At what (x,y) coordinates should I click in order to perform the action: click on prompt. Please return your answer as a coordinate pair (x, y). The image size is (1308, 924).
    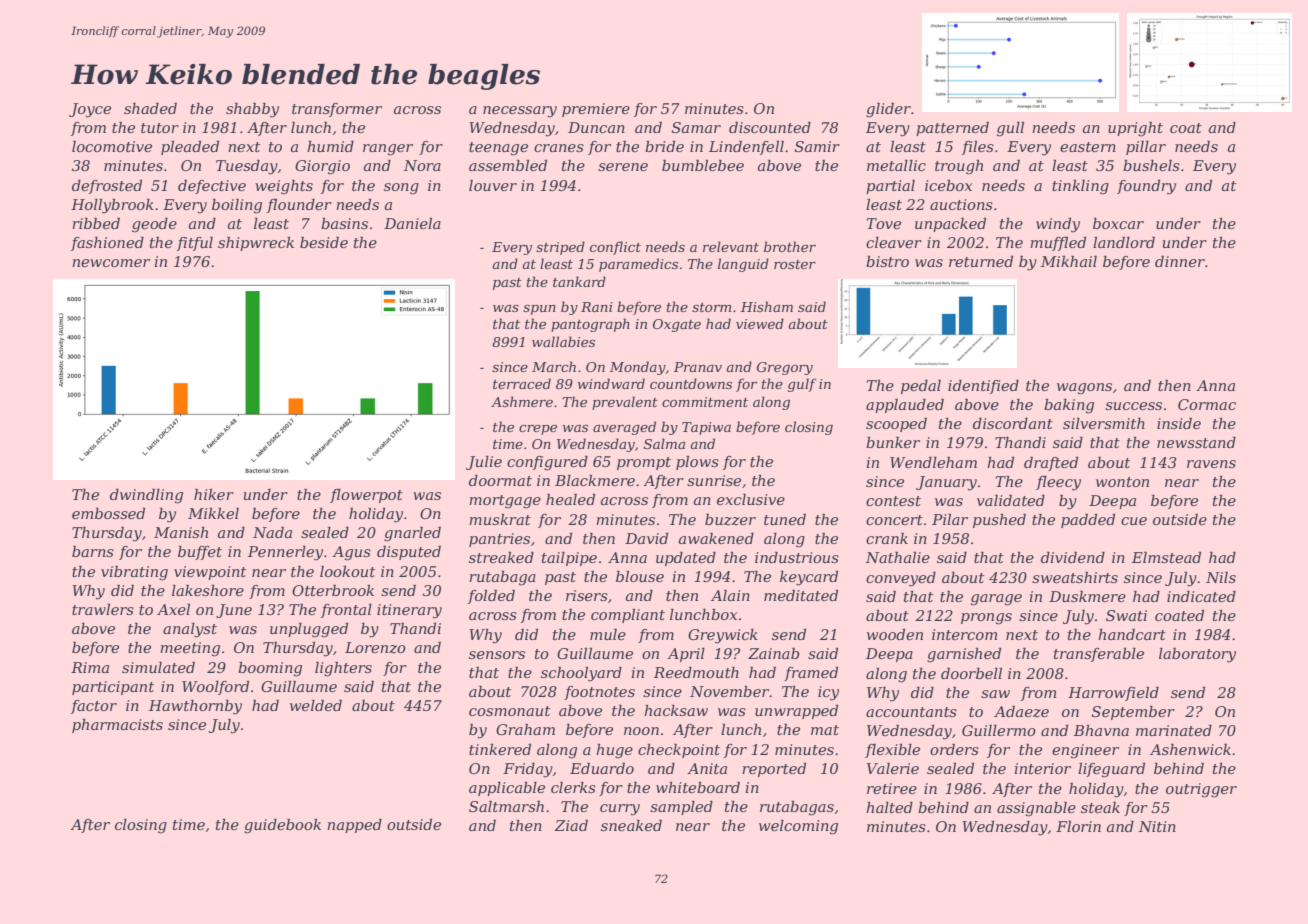
    Looking at the image, I should click on (644, 463).
